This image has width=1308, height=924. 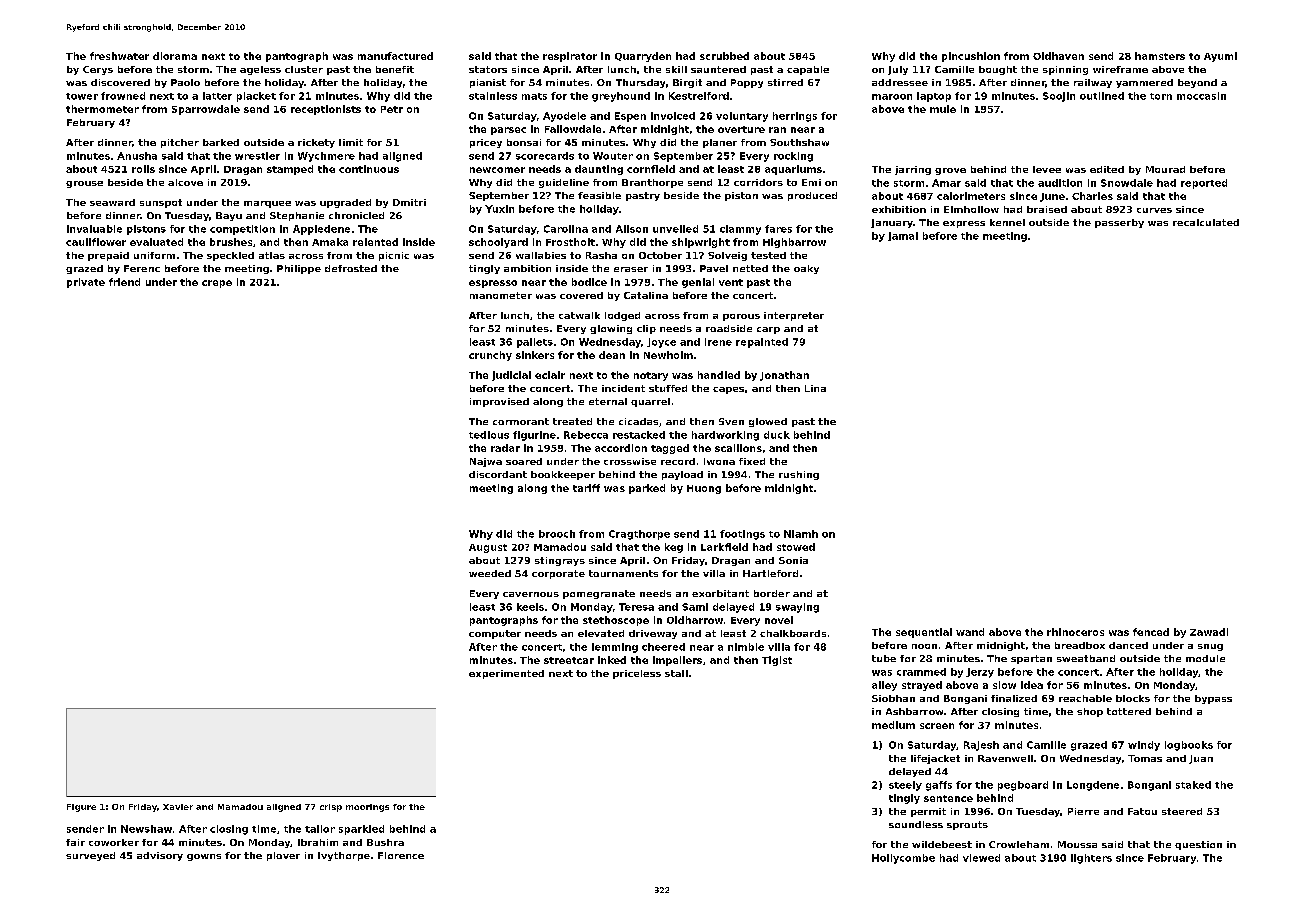 What do you see at coordinates (794, 316) in the image?
I see `interpreter` at bounding box center [794, 316].
